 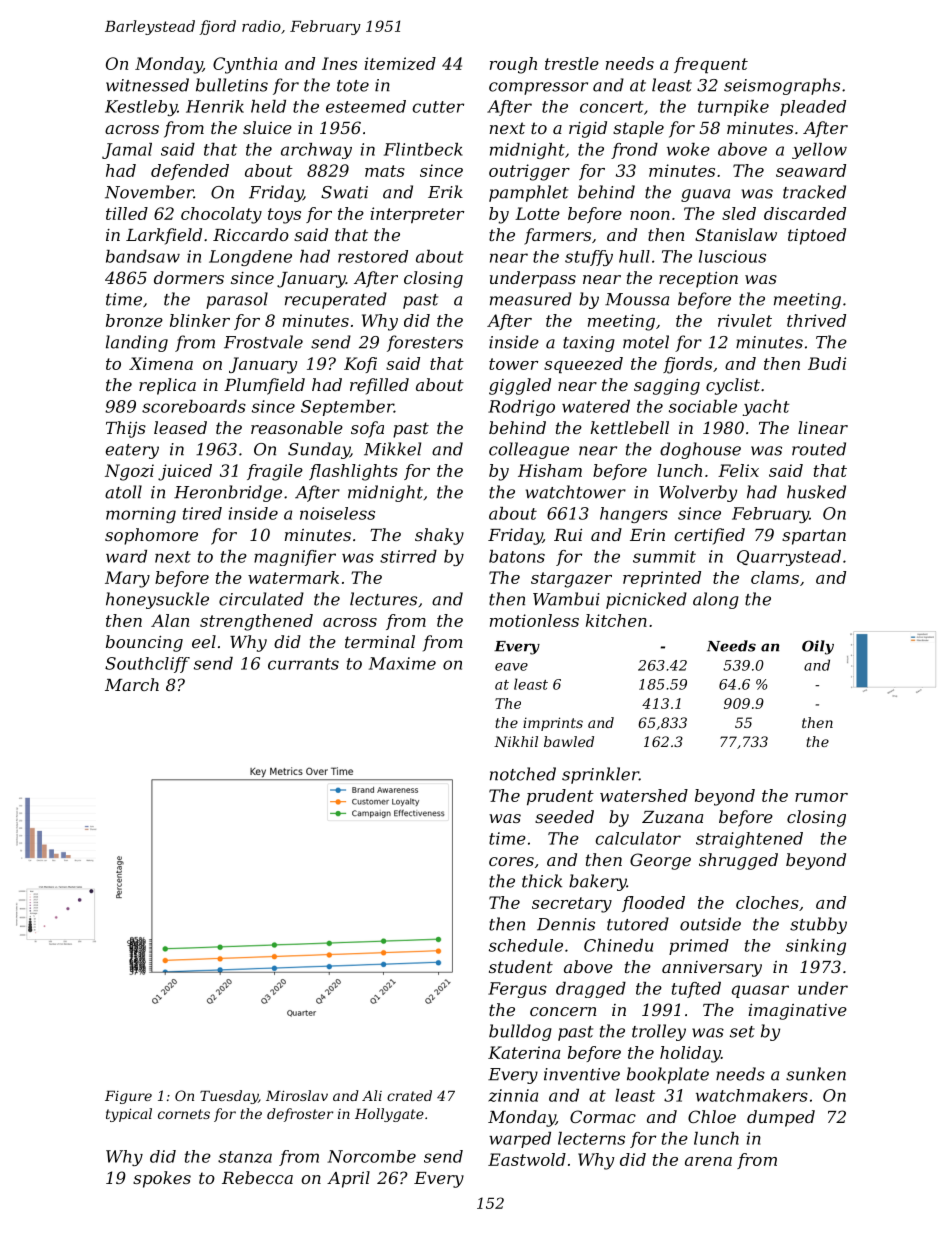 What do you see at coordinates (818, 647) in the document?
I see `Oily` at bounding box center [818, 647].
